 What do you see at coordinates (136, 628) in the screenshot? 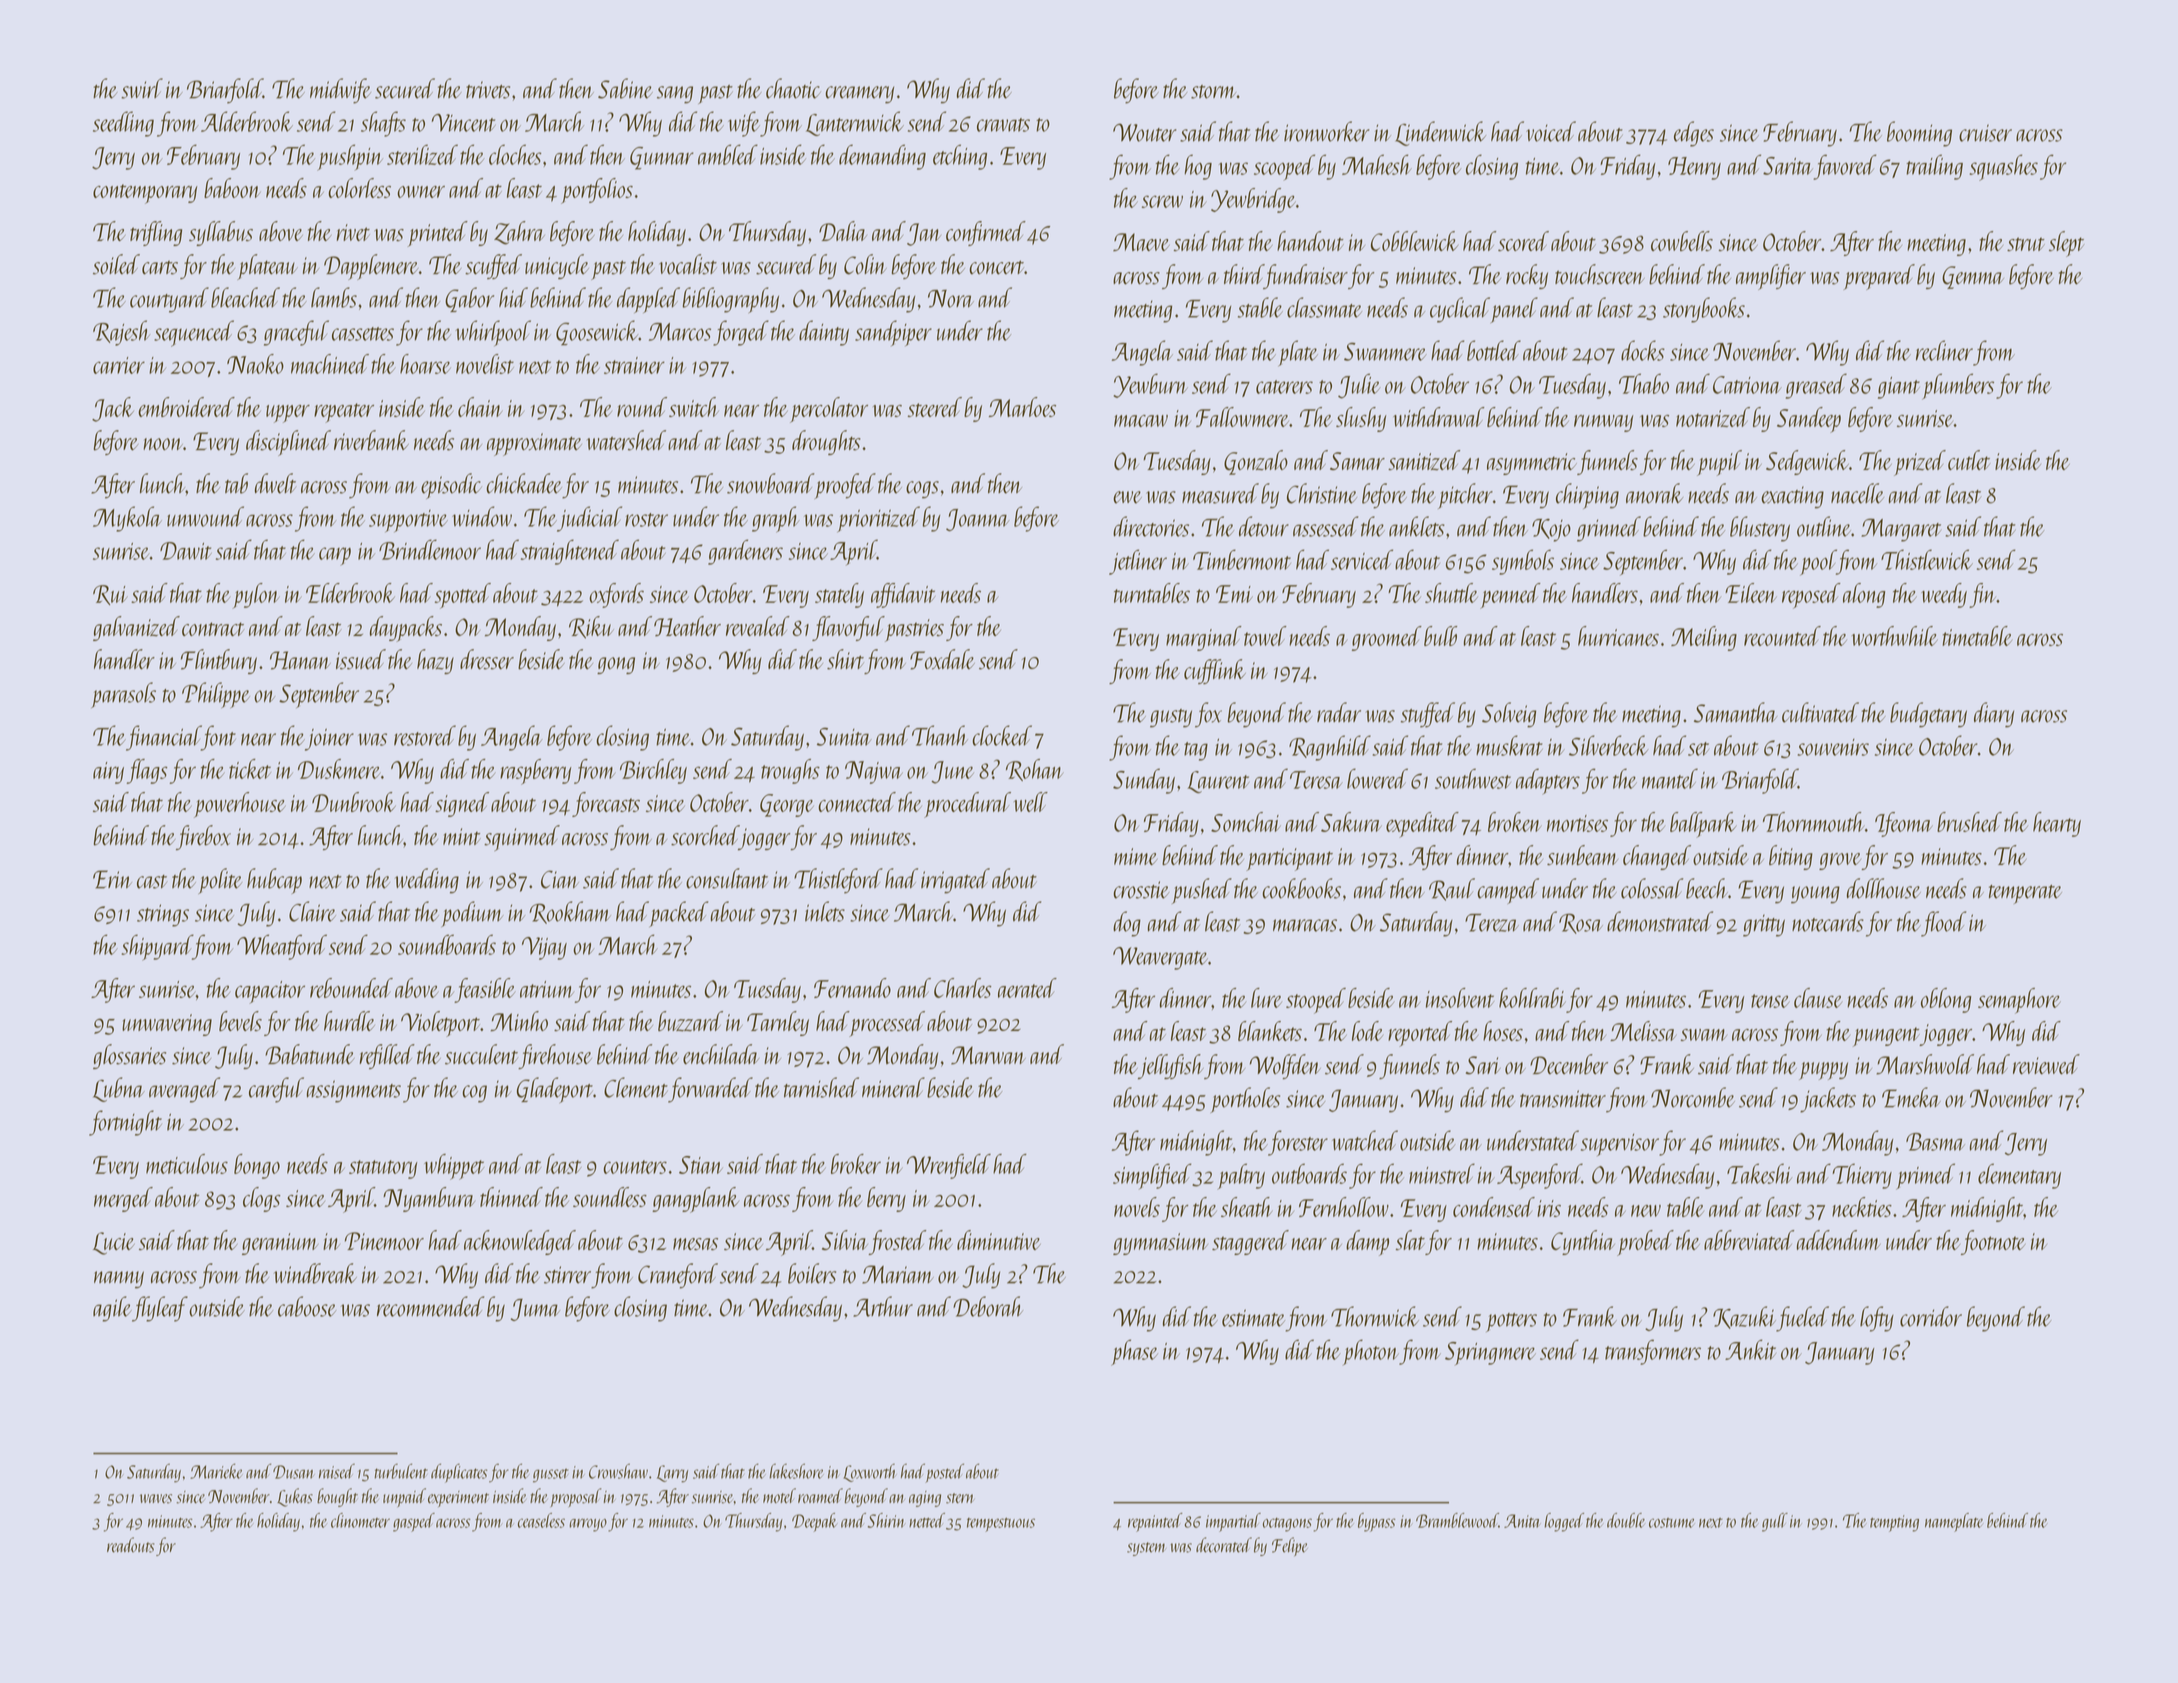
I see `galvanized` at bounding box center [136, 628].
